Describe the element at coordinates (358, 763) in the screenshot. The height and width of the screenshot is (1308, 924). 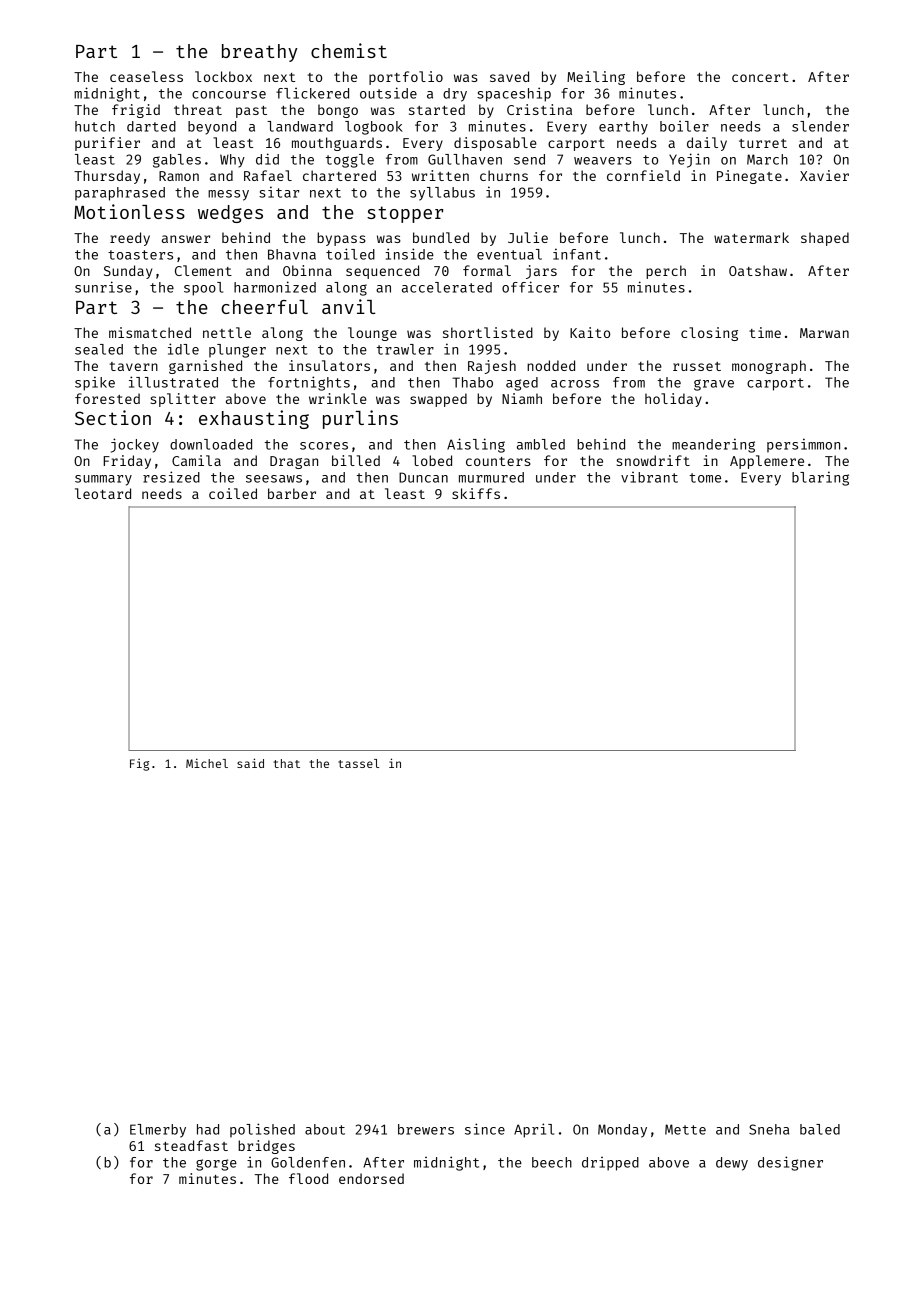
I see `tassel` at that location.
